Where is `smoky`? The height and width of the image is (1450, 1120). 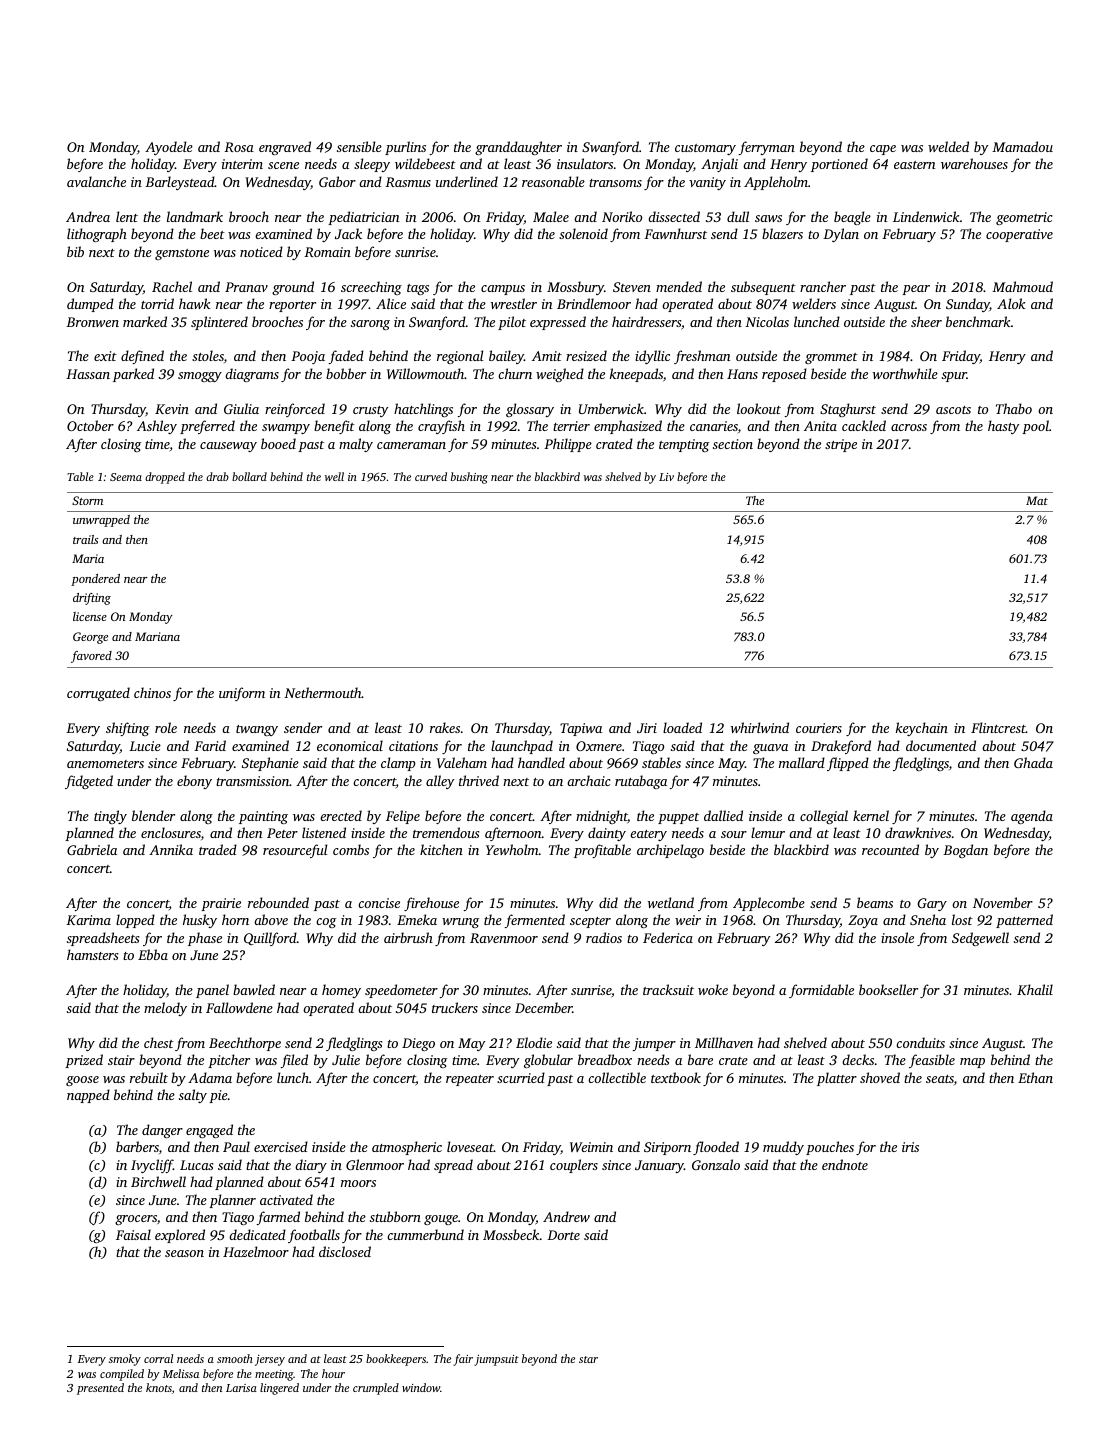
smoky is located at coordinates (125, 1360).
